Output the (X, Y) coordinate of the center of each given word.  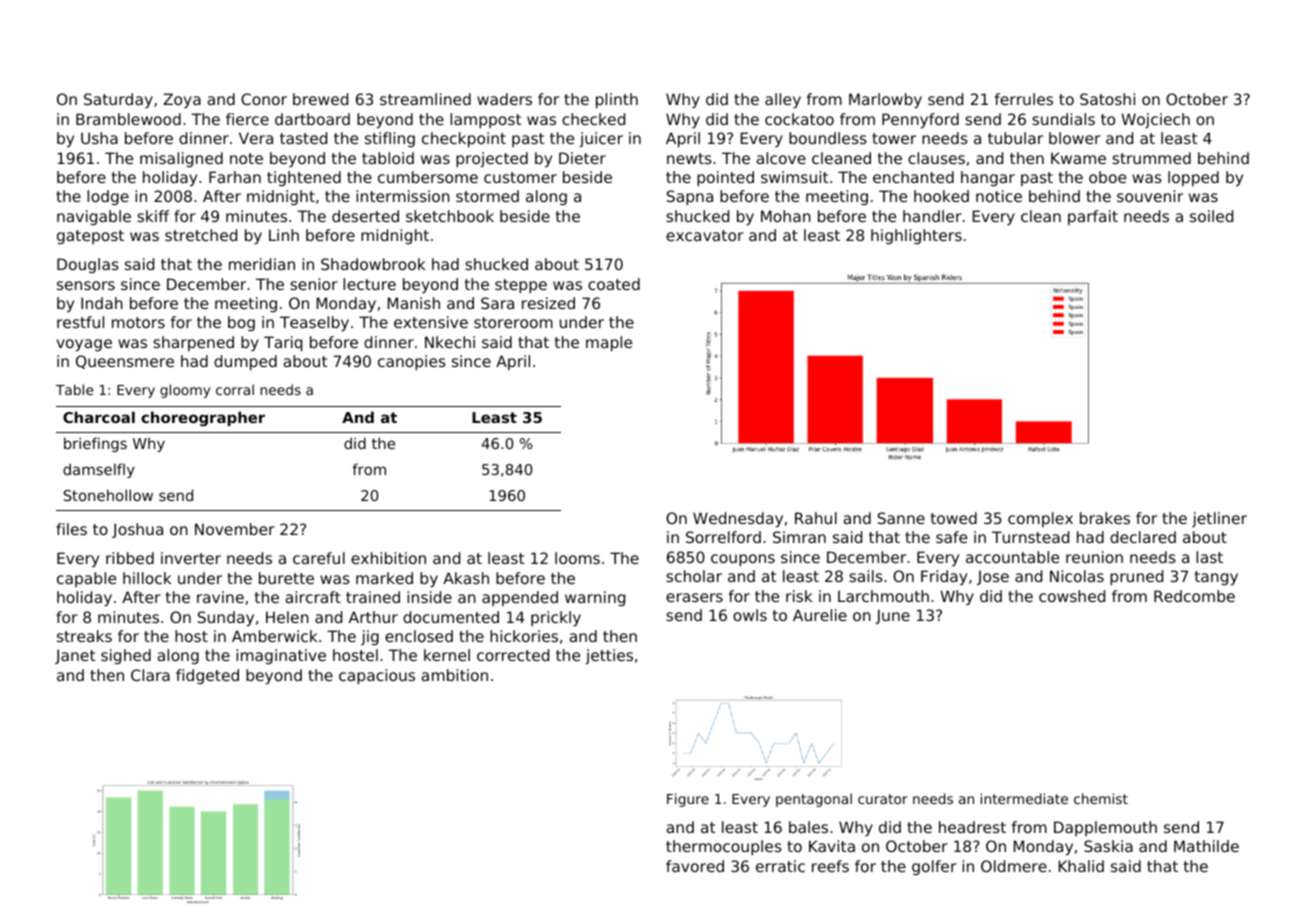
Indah (102, 303)
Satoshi (1107, 99)
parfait (1093, 217)
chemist (1101, 798)
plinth (617, 100)
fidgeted (207, 676)
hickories (524, 636)
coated (614, 284)
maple (609, 343)
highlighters (916, 236)
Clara (150, 675)
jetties (609, 656)
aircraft (313, 597)
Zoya (182, 100)
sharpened (193, 343)
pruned (1136, 577)
